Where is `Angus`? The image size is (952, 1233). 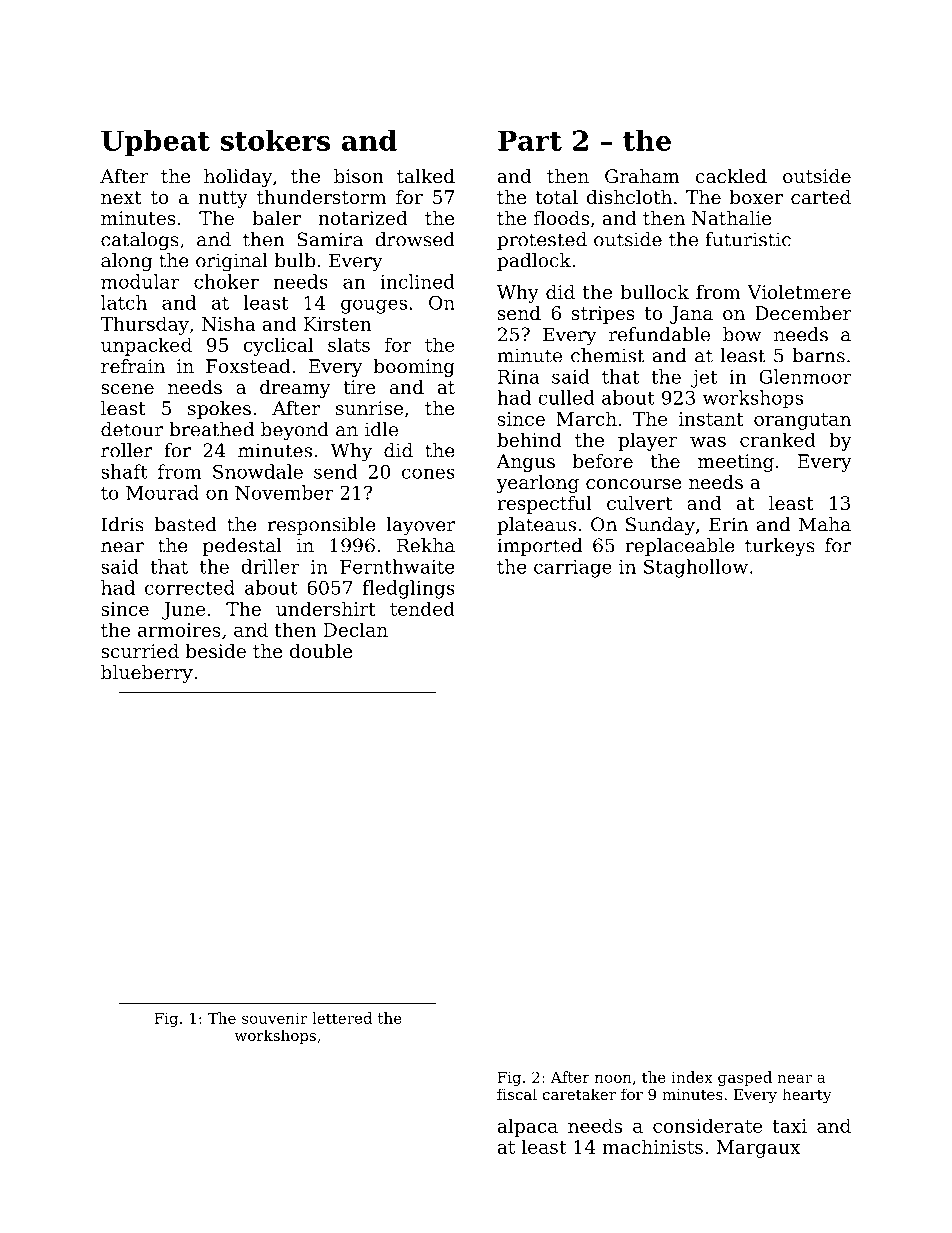
Angus is located at coordinates (525, 463).
